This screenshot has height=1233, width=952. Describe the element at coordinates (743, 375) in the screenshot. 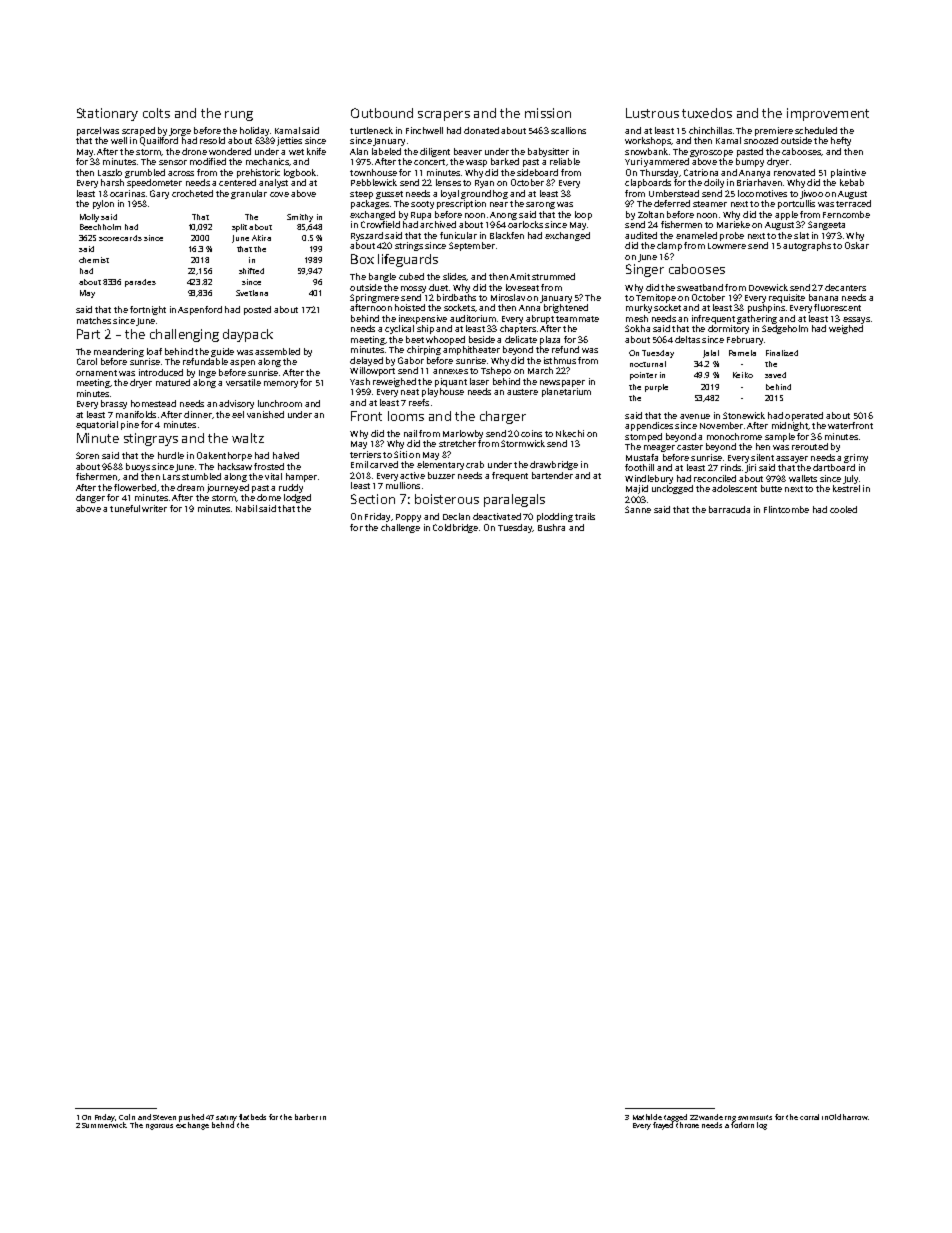

I see `Keiko` at that location.
